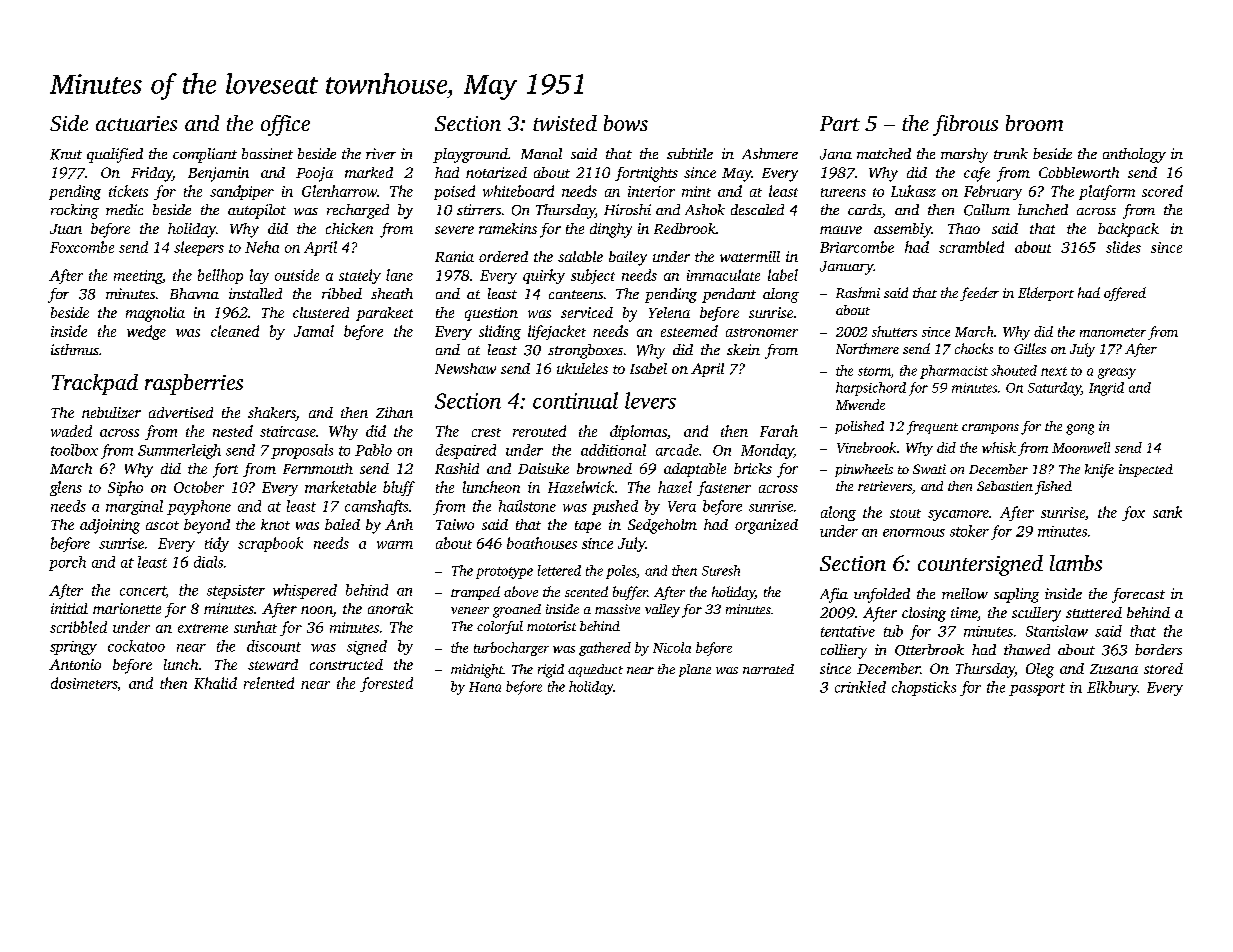 Image resolution: width=1233 pixels, height=952 pixels. I want to click on ribbed, so click(342, 293).
